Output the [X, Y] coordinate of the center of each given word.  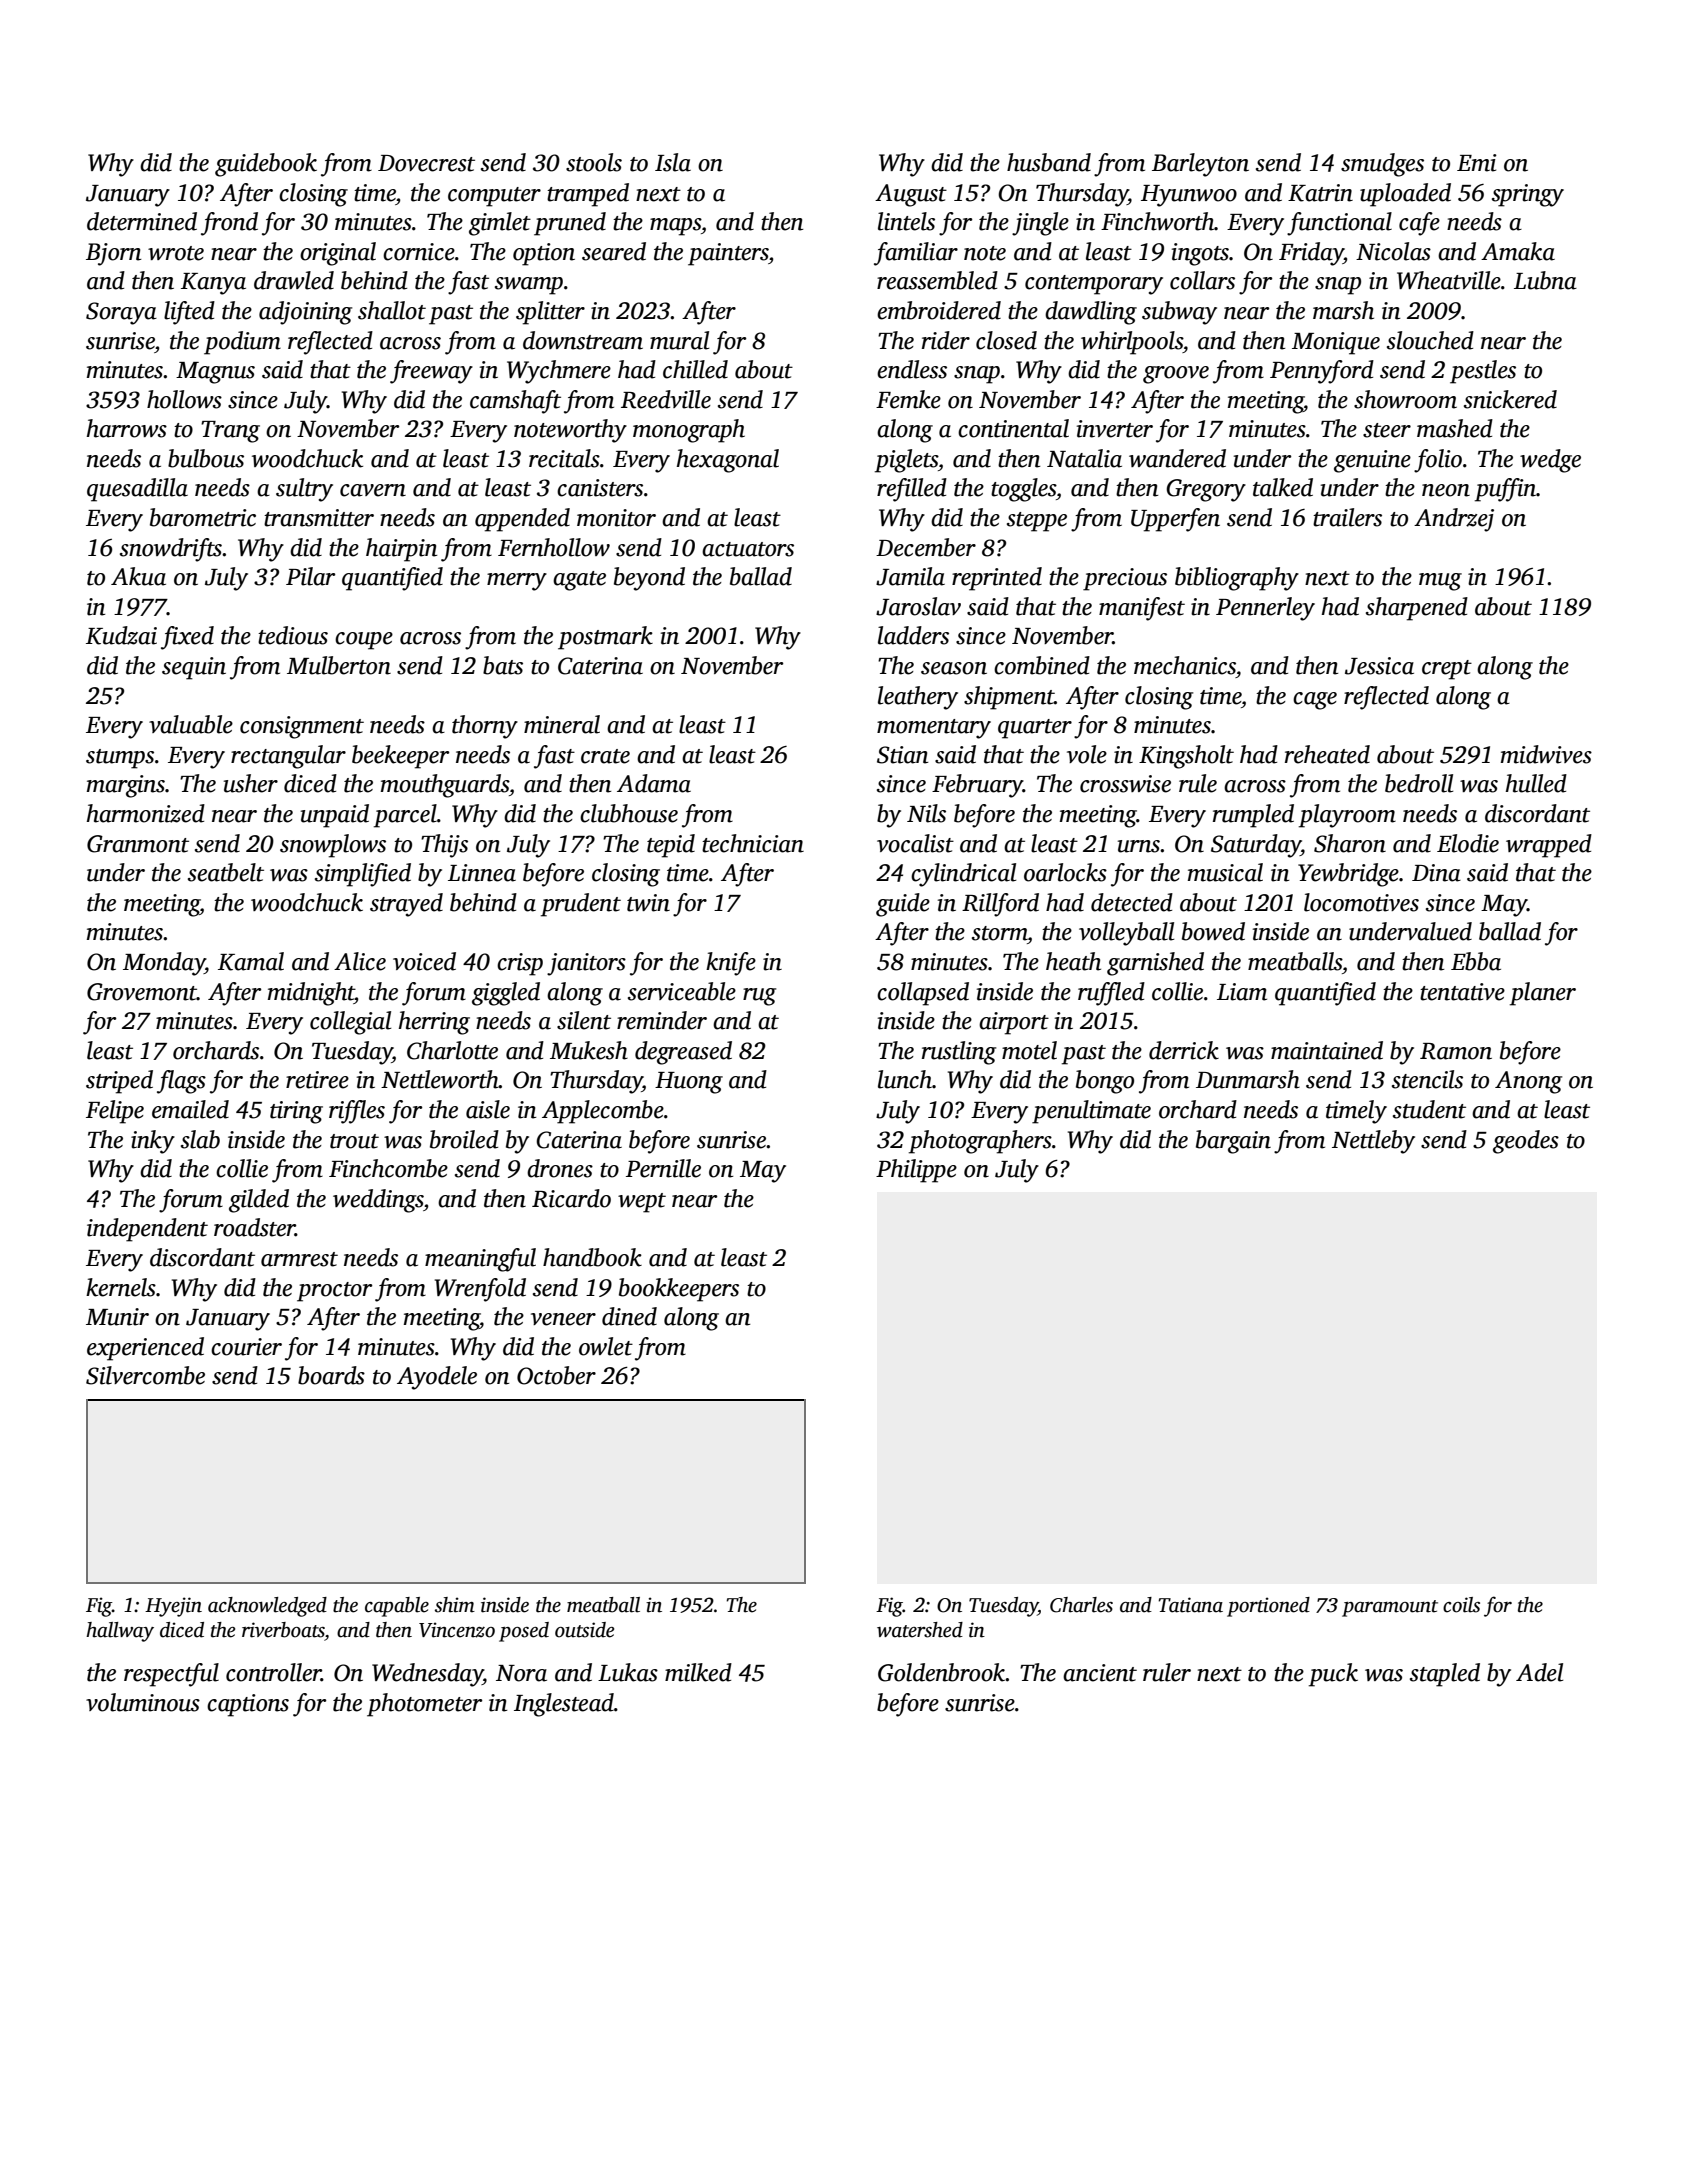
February [977, 786]
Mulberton [339, 665]
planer [1543, 994]
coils [1461, 1605]
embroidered [939, 310]
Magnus [215, 373]
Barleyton [1200, 165]
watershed [920, 1630]
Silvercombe [145, 1375]
